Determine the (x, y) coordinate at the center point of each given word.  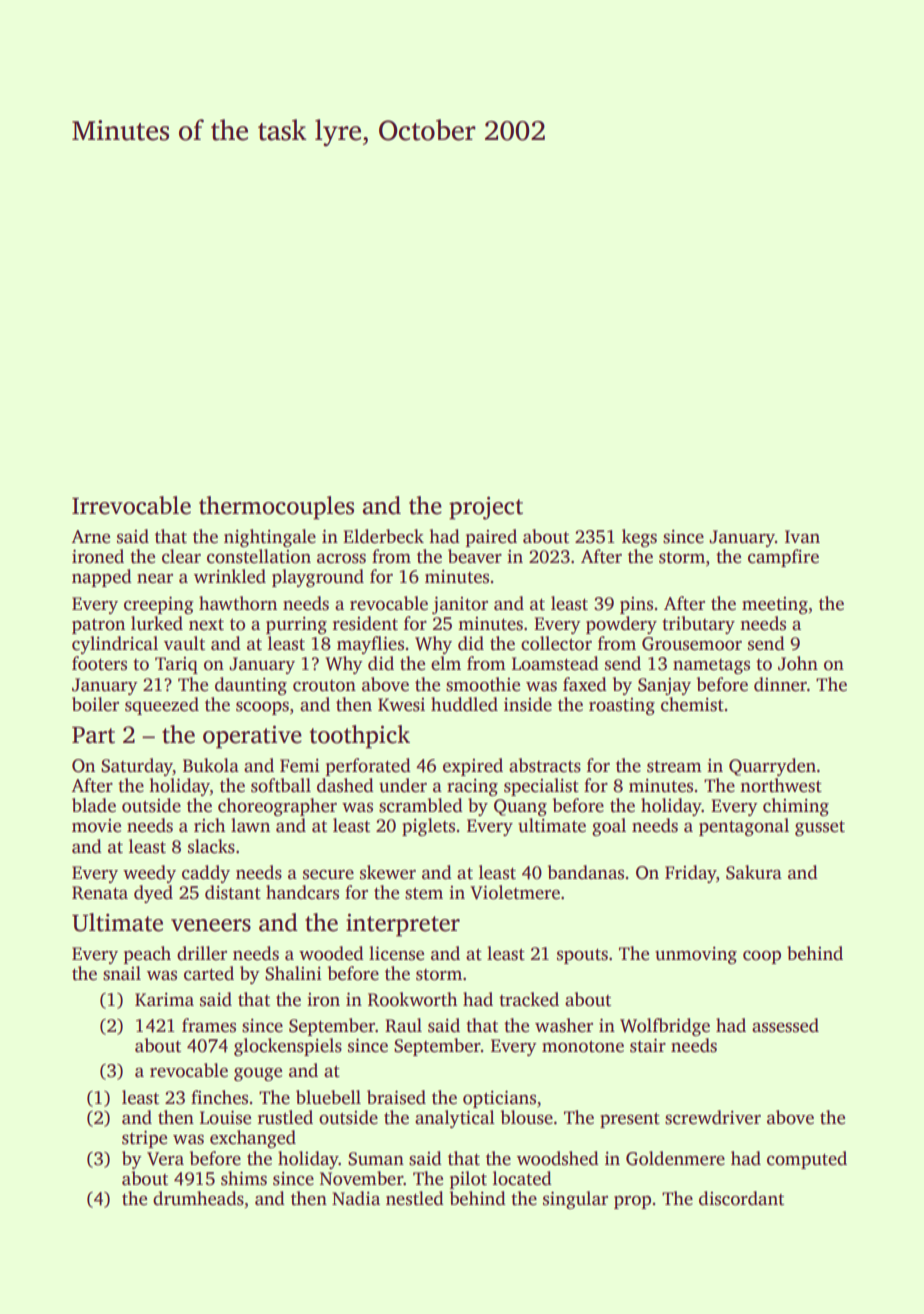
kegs (639, 538)
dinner (780, 684)
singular (575, 1200)
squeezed (162, 706)
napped (102, 578)
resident (365, 623)
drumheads (198, 1198)
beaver (475, 556)
